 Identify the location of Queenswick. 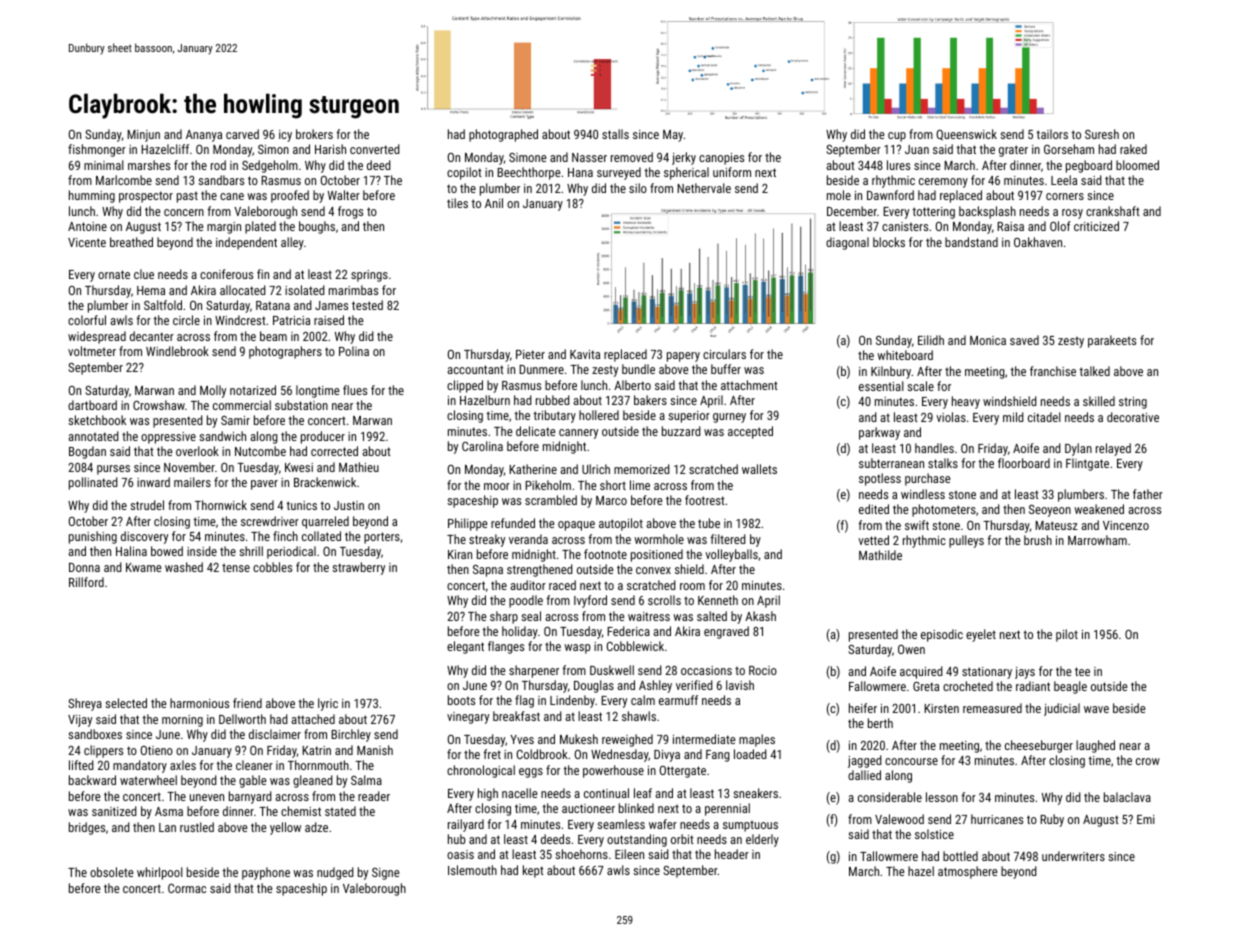
(966, 135).
